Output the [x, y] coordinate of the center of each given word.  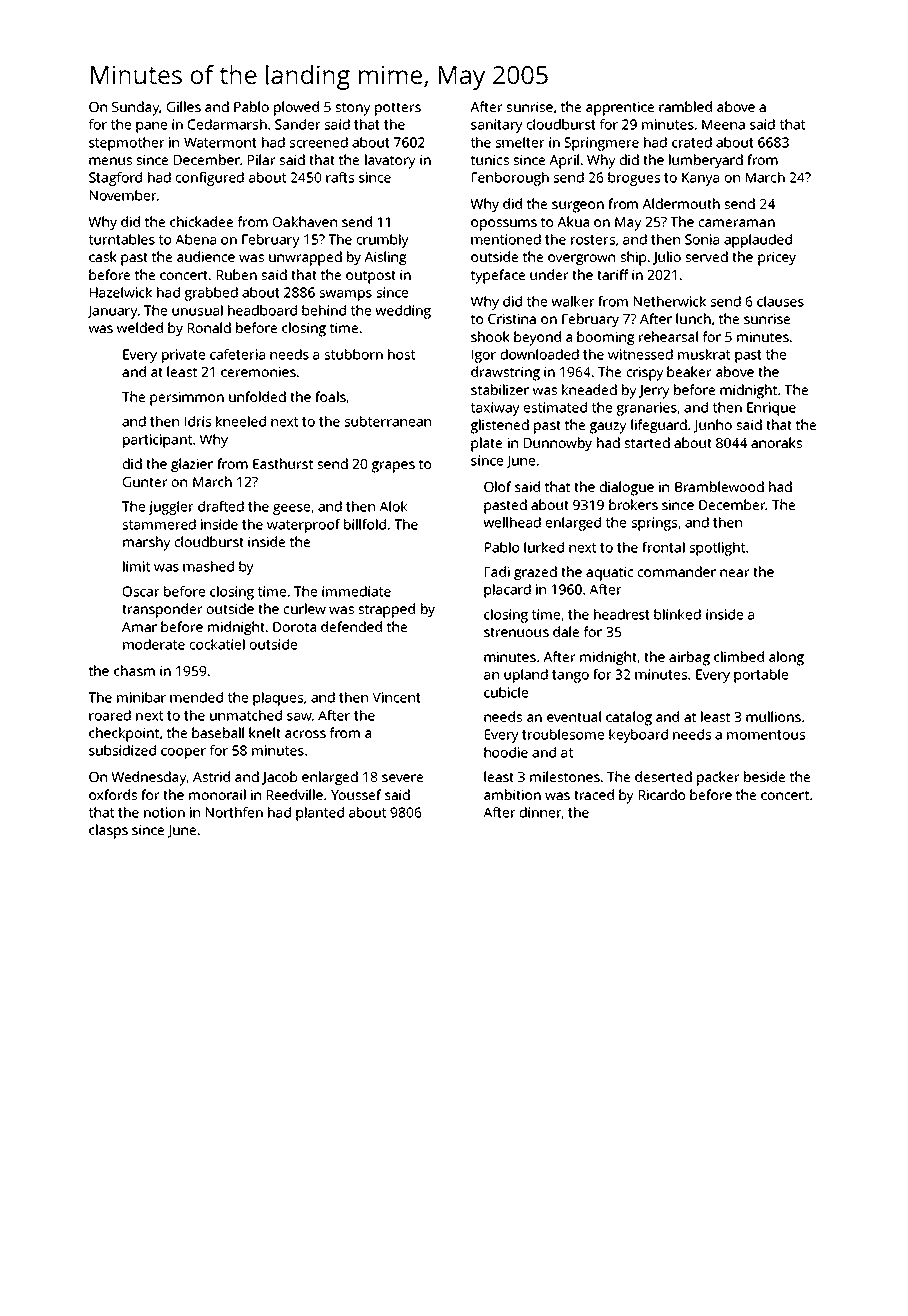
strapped [386, 610]
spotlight [717, 549]
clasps [108, 831]
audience [206, 256]
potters [398, 109]
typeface [498, 276]
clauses [780, 301]
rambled [685, 106]
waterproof [304, 526]
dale [566, 631]
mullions [773, 716]
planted [320, 814]
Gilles [184, 106]
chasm [134, 670]
